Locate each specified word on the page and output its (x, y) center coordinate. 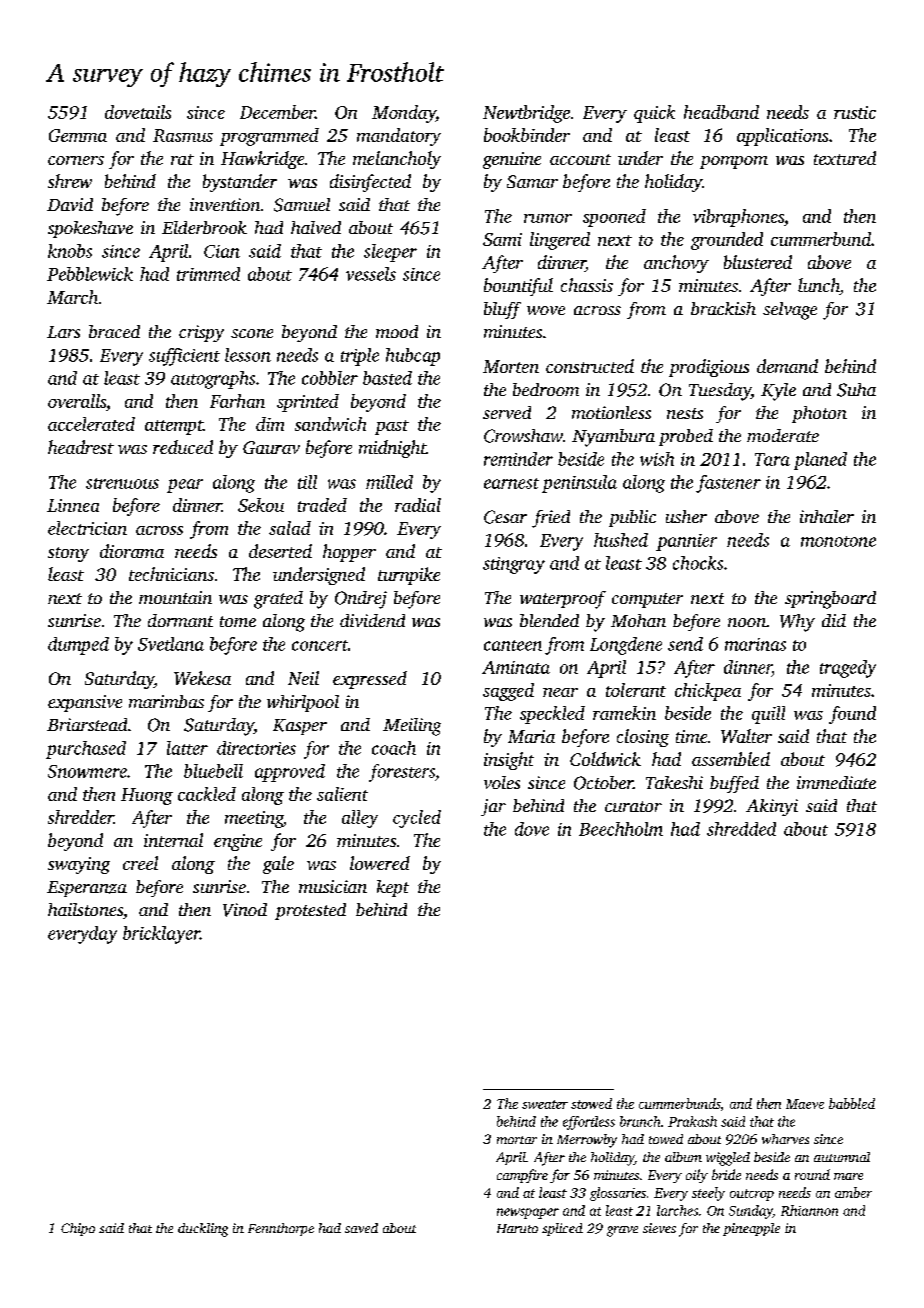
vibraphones (738, 218)
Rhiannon (809, 1210)
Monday (404, 114)
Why (797, 623)
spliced (562, 1229)
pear (185, 486)
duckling (203, 1230)
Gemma (78, 135)
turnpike (409, 576)
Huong (147, 796)
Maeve (805, 1104)
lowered (380, 863)
